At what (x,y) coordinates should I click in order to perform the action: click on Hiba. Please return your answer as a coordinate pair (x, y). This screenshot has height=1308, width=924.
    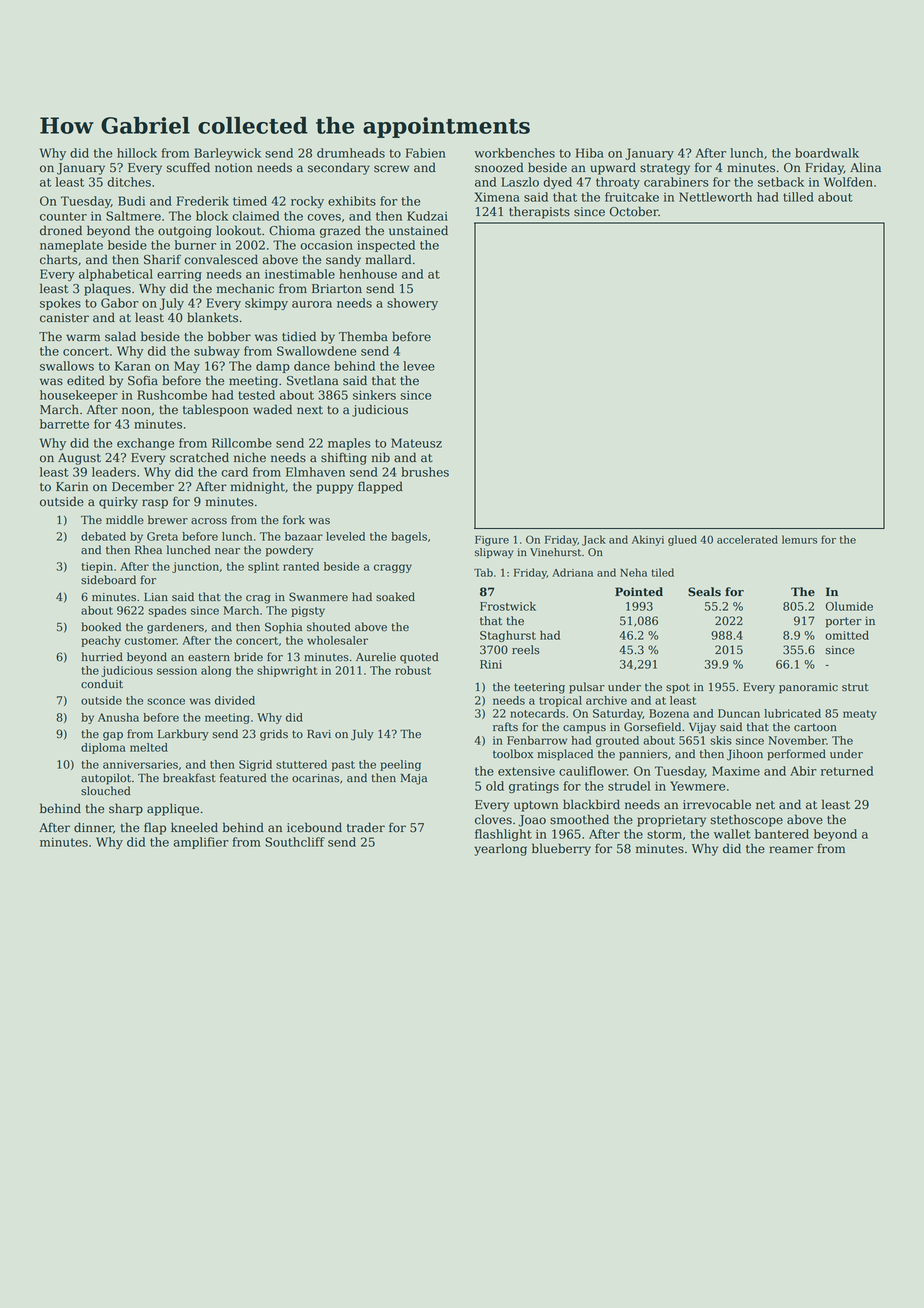
    Looking at the image, I should click on (590, 153).
